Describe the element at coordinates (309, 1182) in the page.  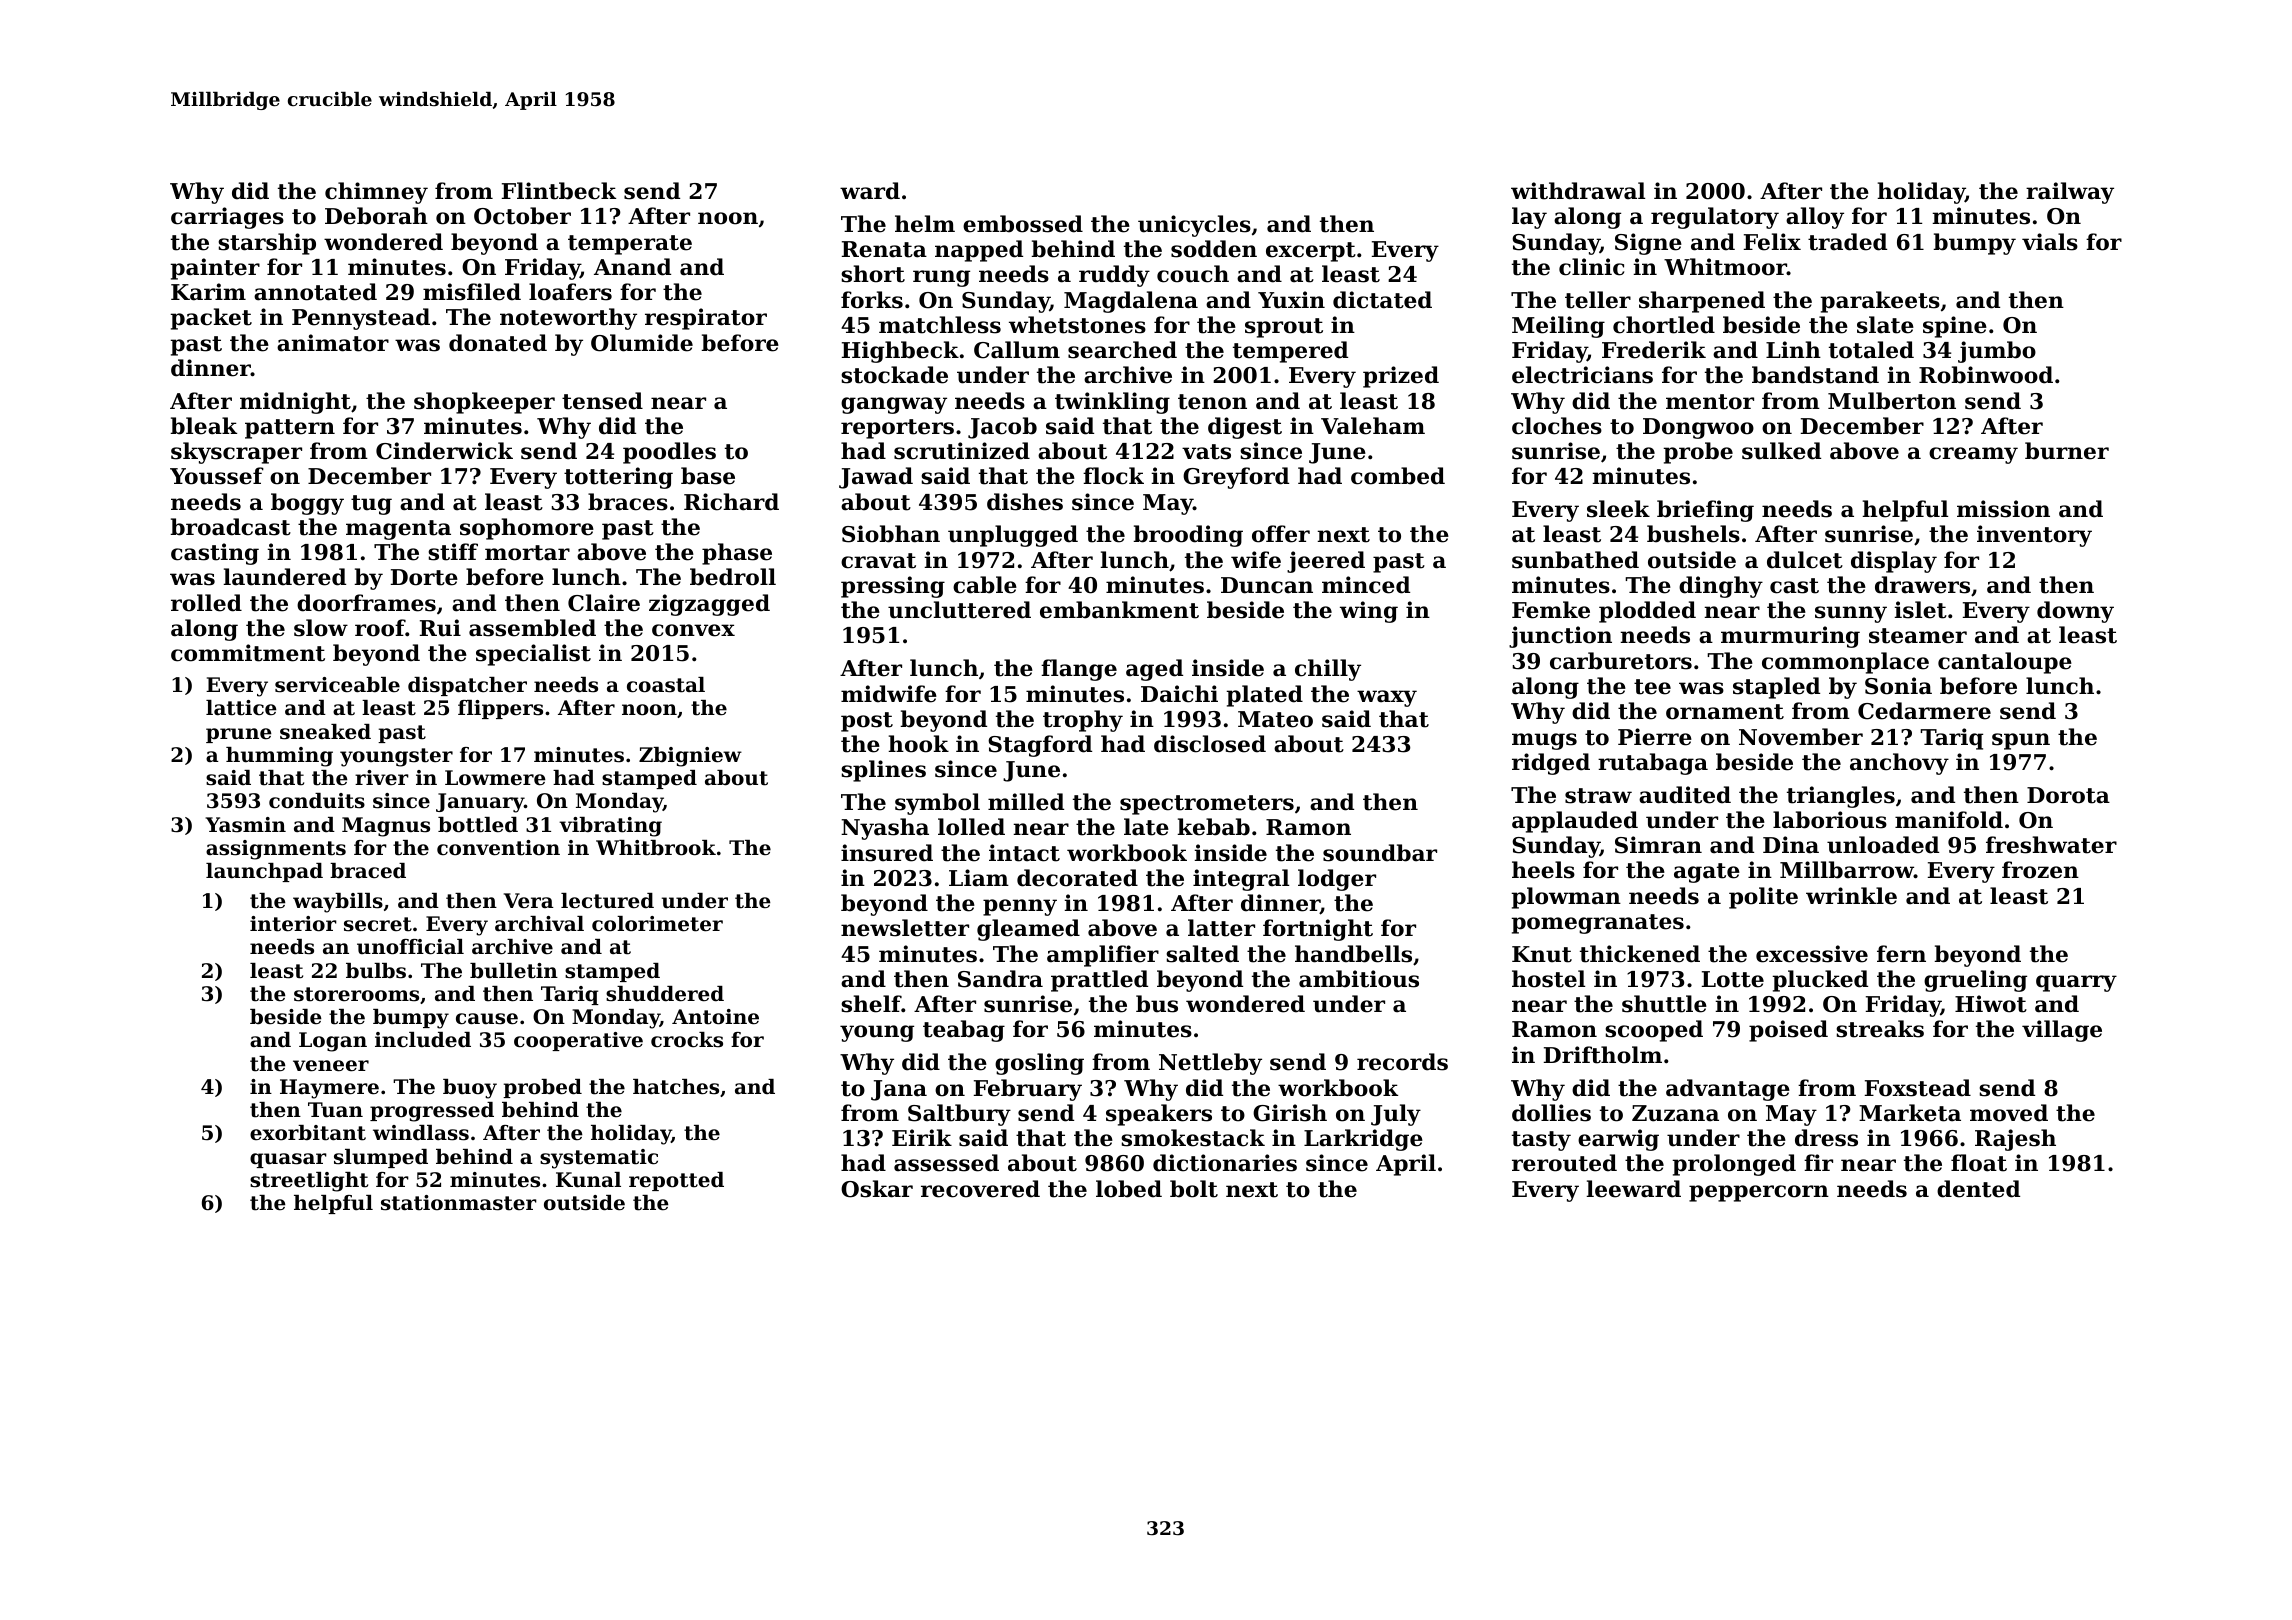
I see `streetlight` at that location.
